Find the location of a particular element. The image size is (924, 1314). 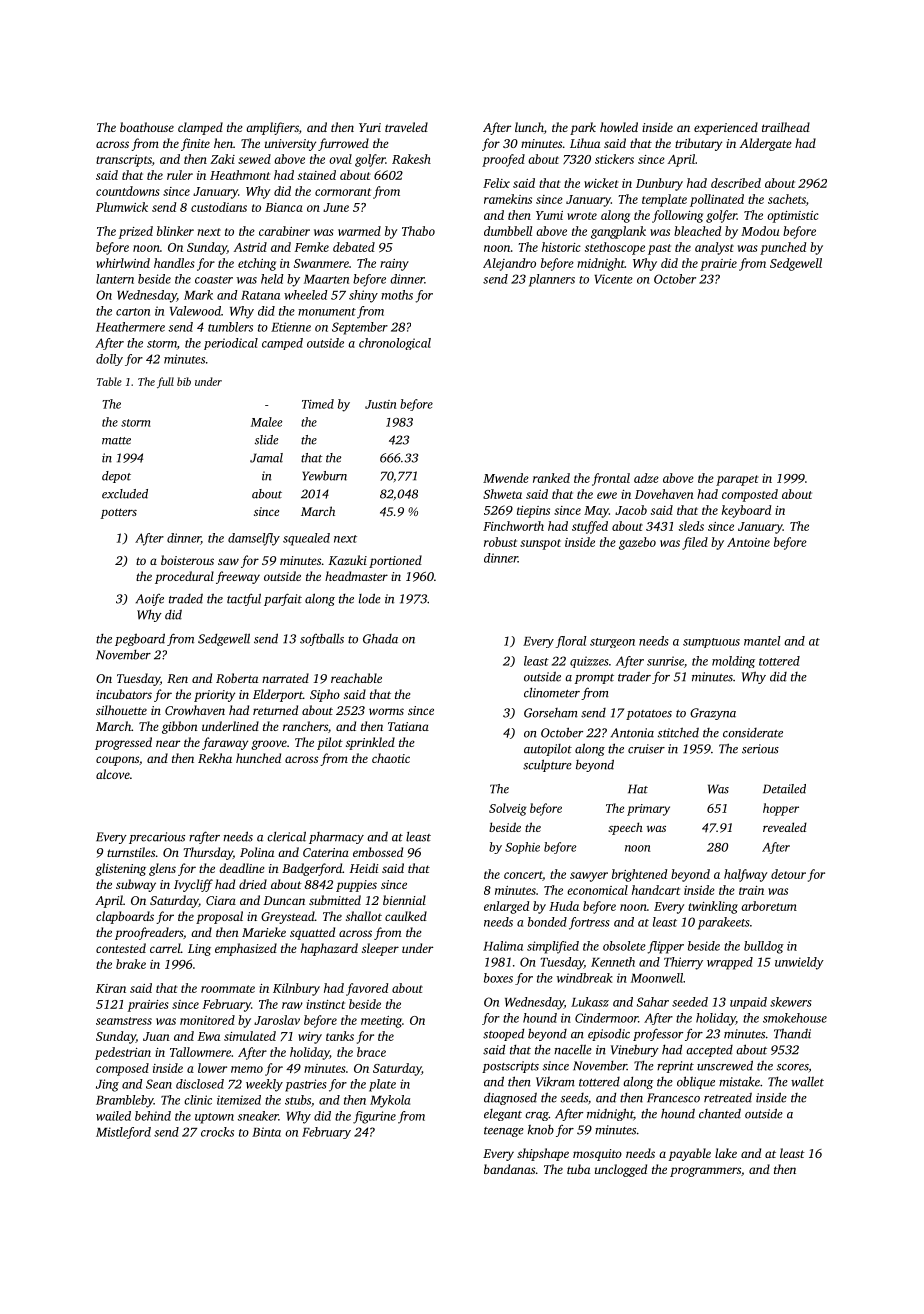

clamped is located at coordinates (200, 128).
